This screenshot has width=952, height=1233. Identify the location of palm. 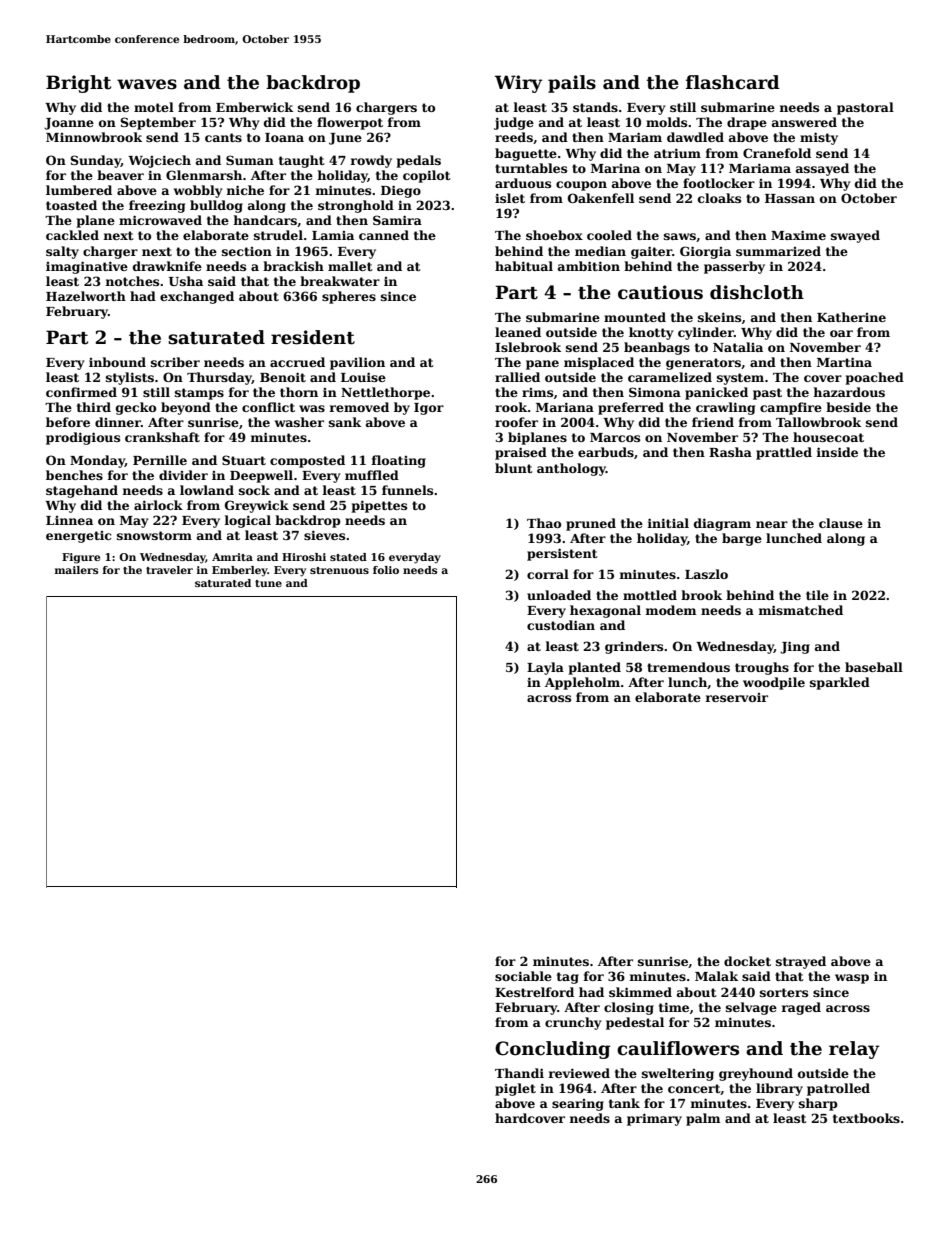
(703, 1119).
